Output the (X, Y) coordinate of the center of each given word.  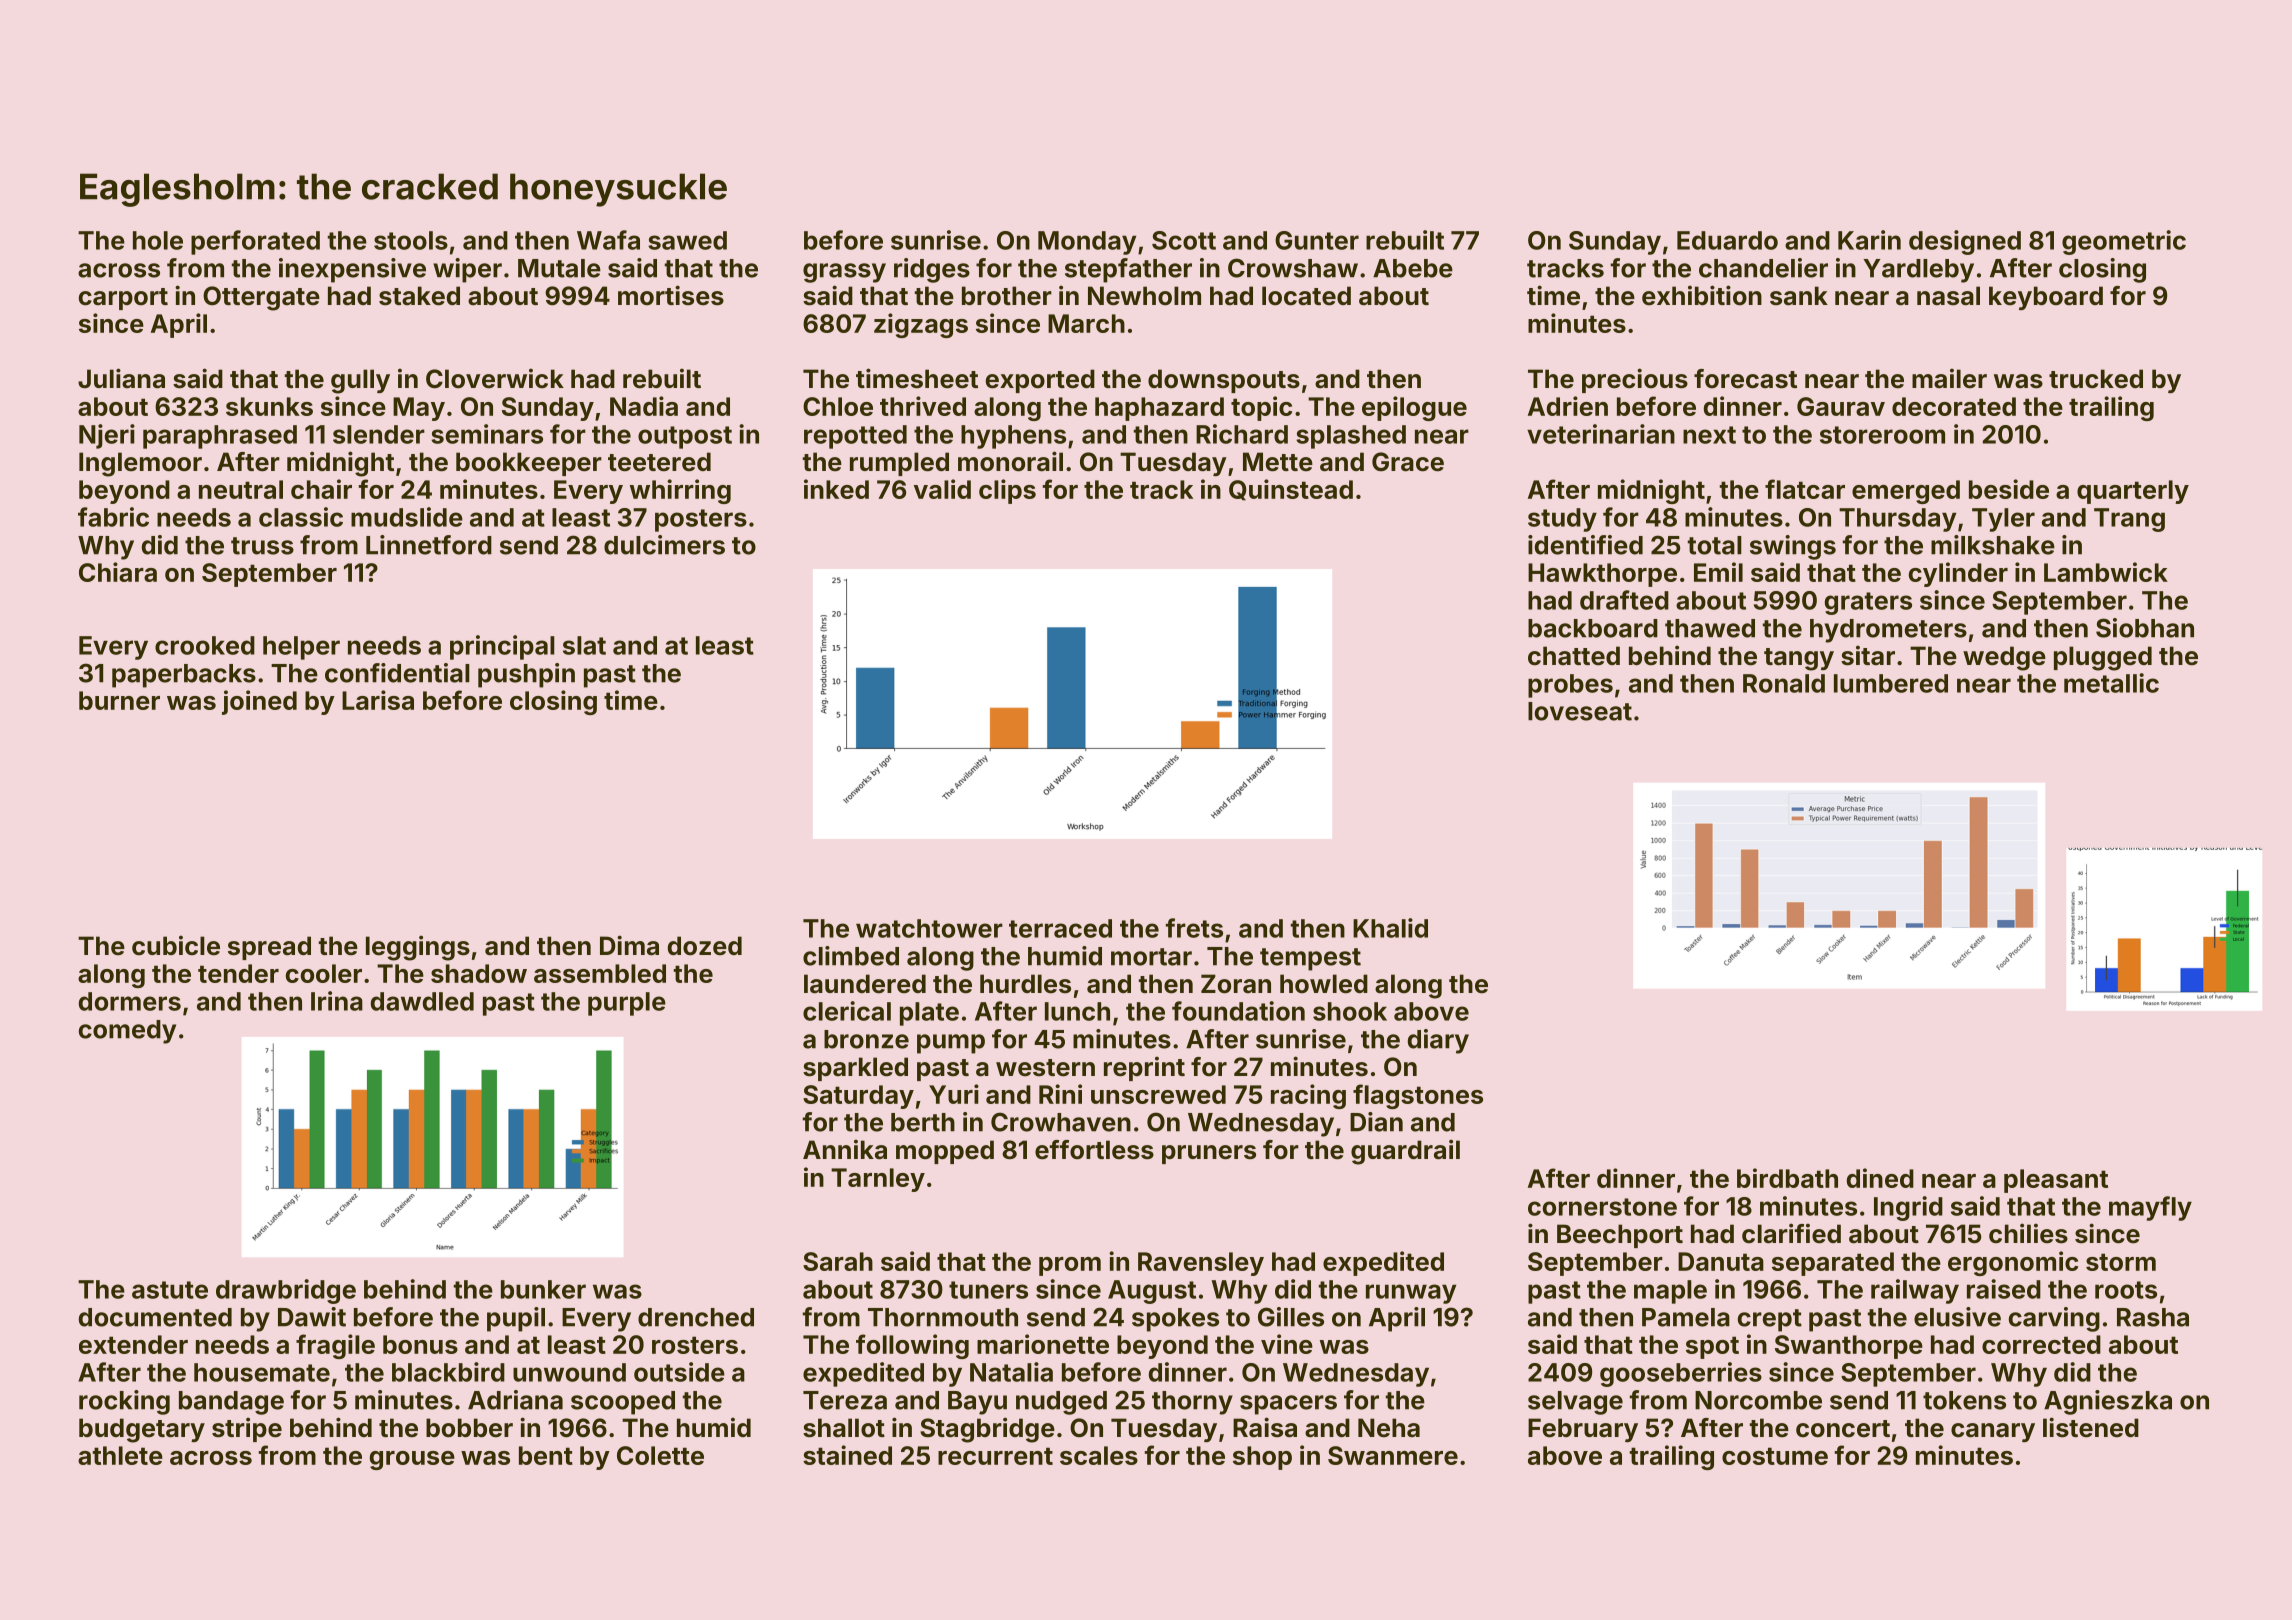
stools (411, 240)
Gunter (1317, 240)
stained (847, 1455)
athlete (120, 1455)
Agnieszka (2108, 1402)
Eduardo (1727, 240)
